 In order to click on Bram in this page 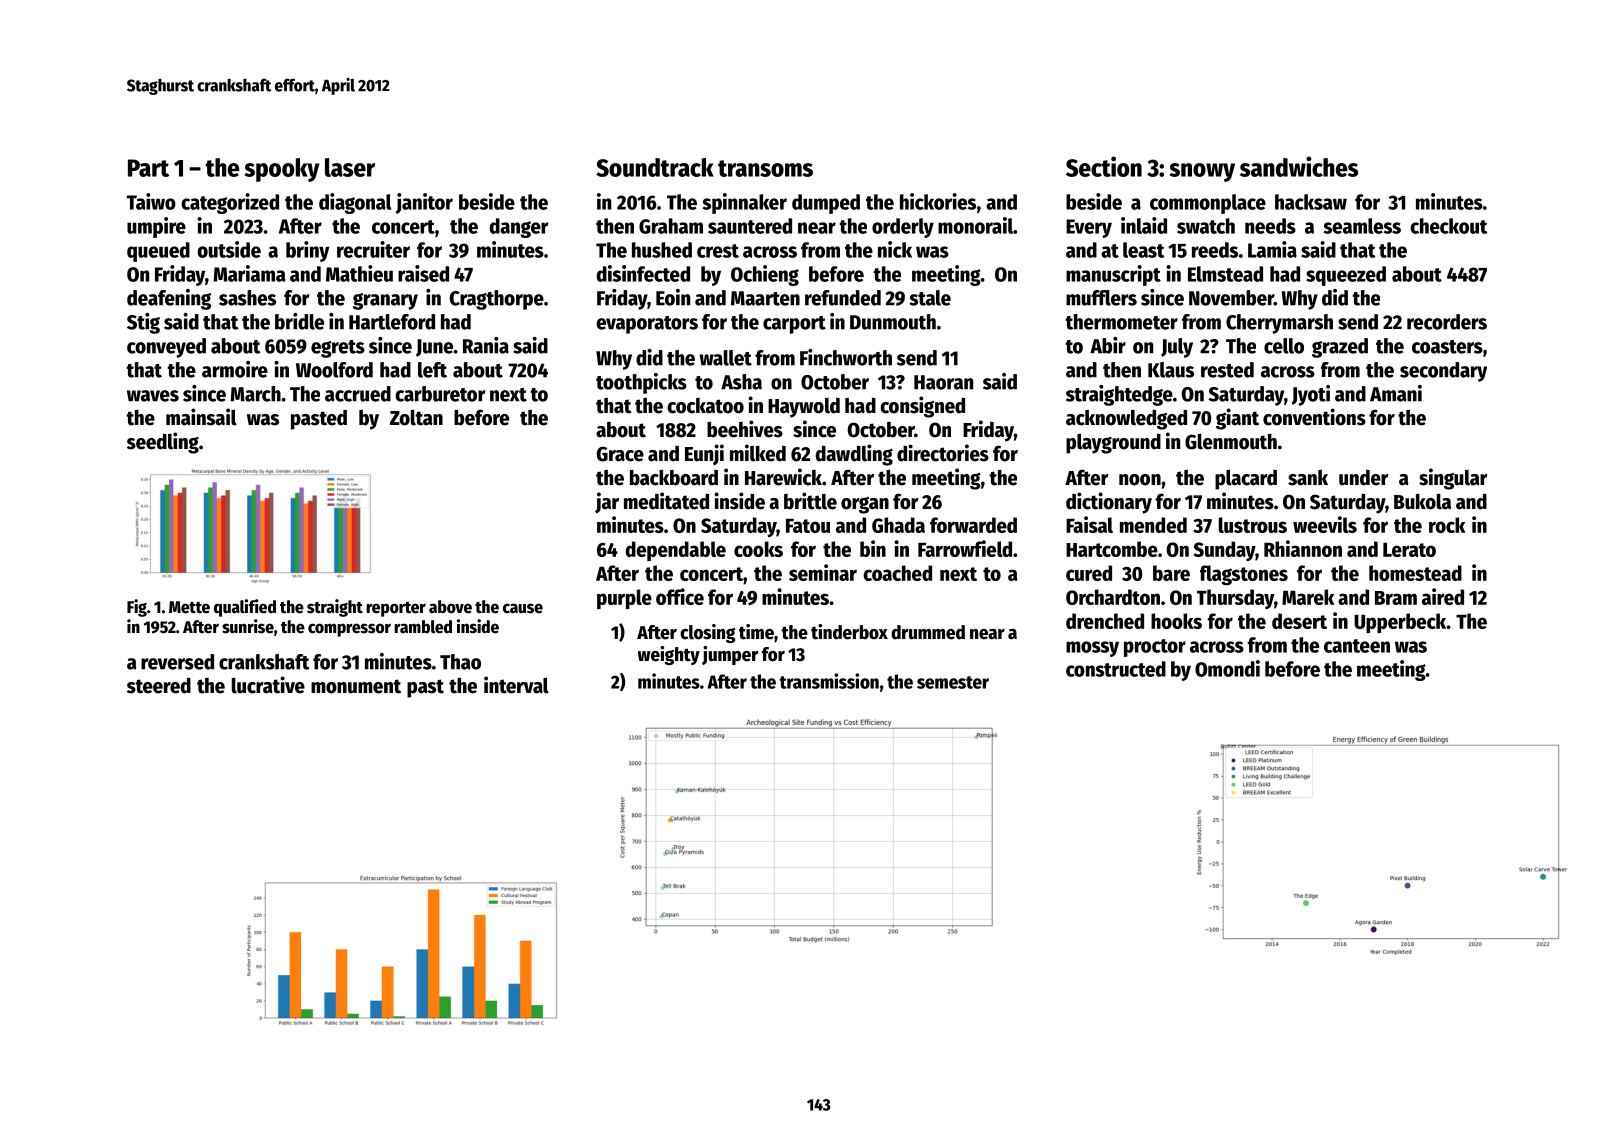, I will do `click(1396, 598)`.
